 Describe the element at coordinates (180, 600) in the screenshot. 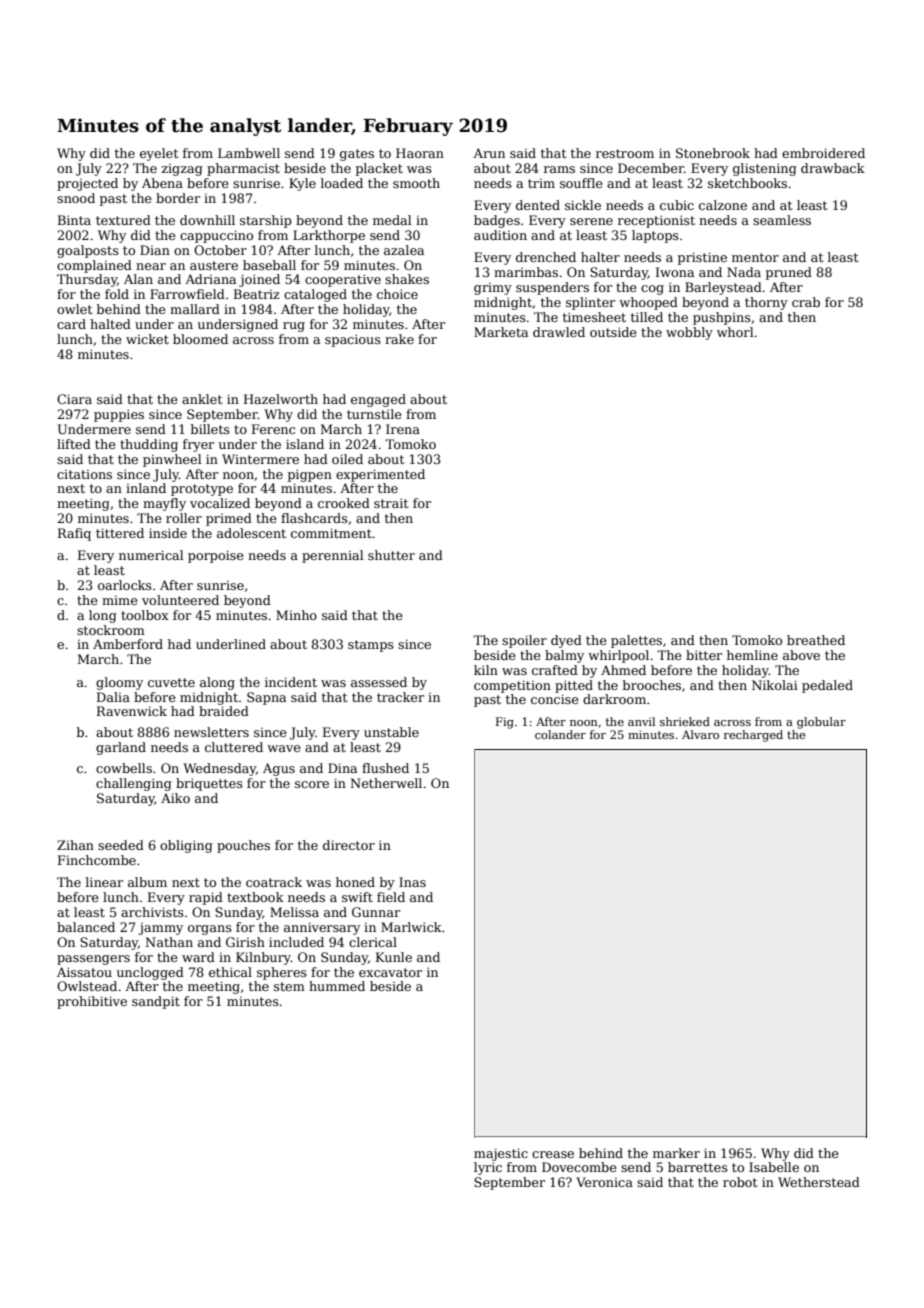

I see `volunteered` at that location.
